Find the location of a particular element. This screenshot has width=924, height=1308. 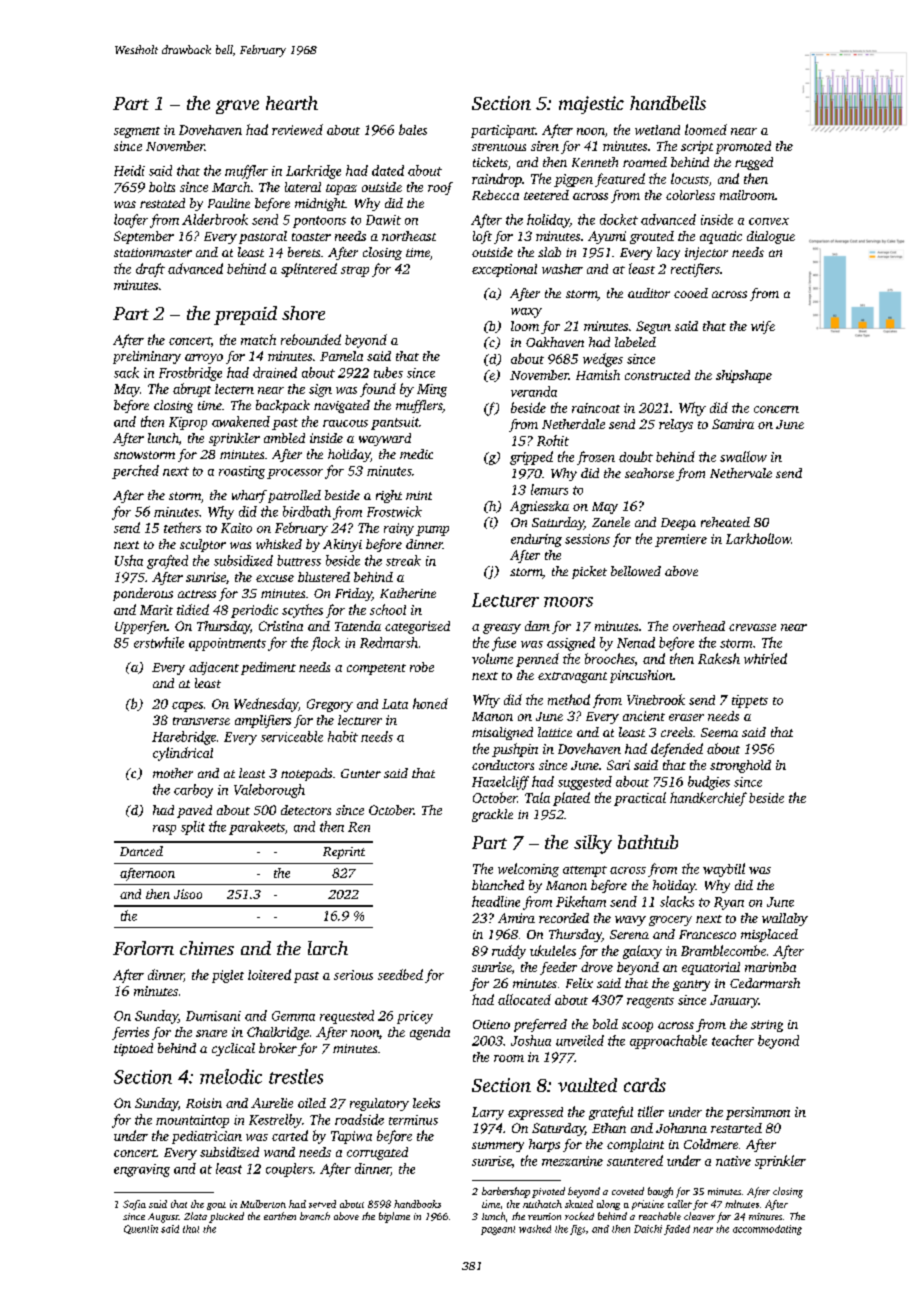

transverse is located at coordinates (201, 721).
